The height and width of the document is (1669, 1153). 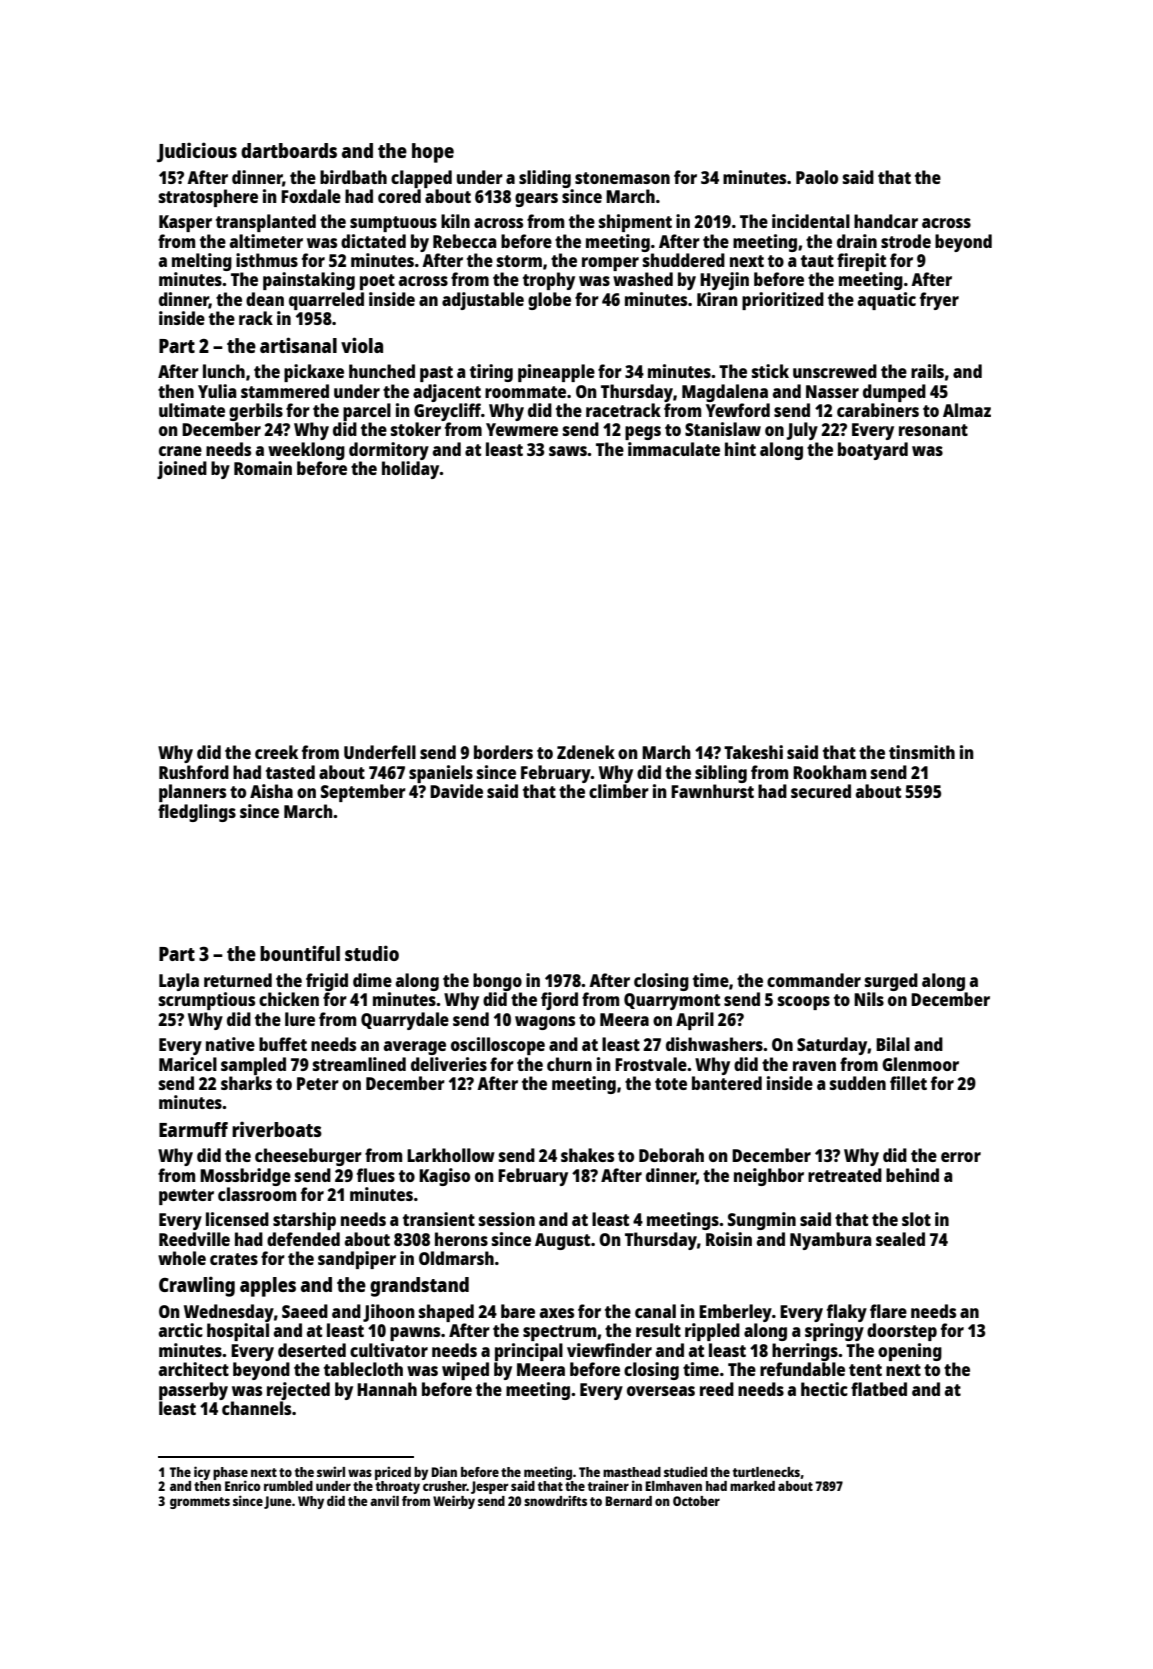 I want to click on sudden, so click(x=858, y=1083).
